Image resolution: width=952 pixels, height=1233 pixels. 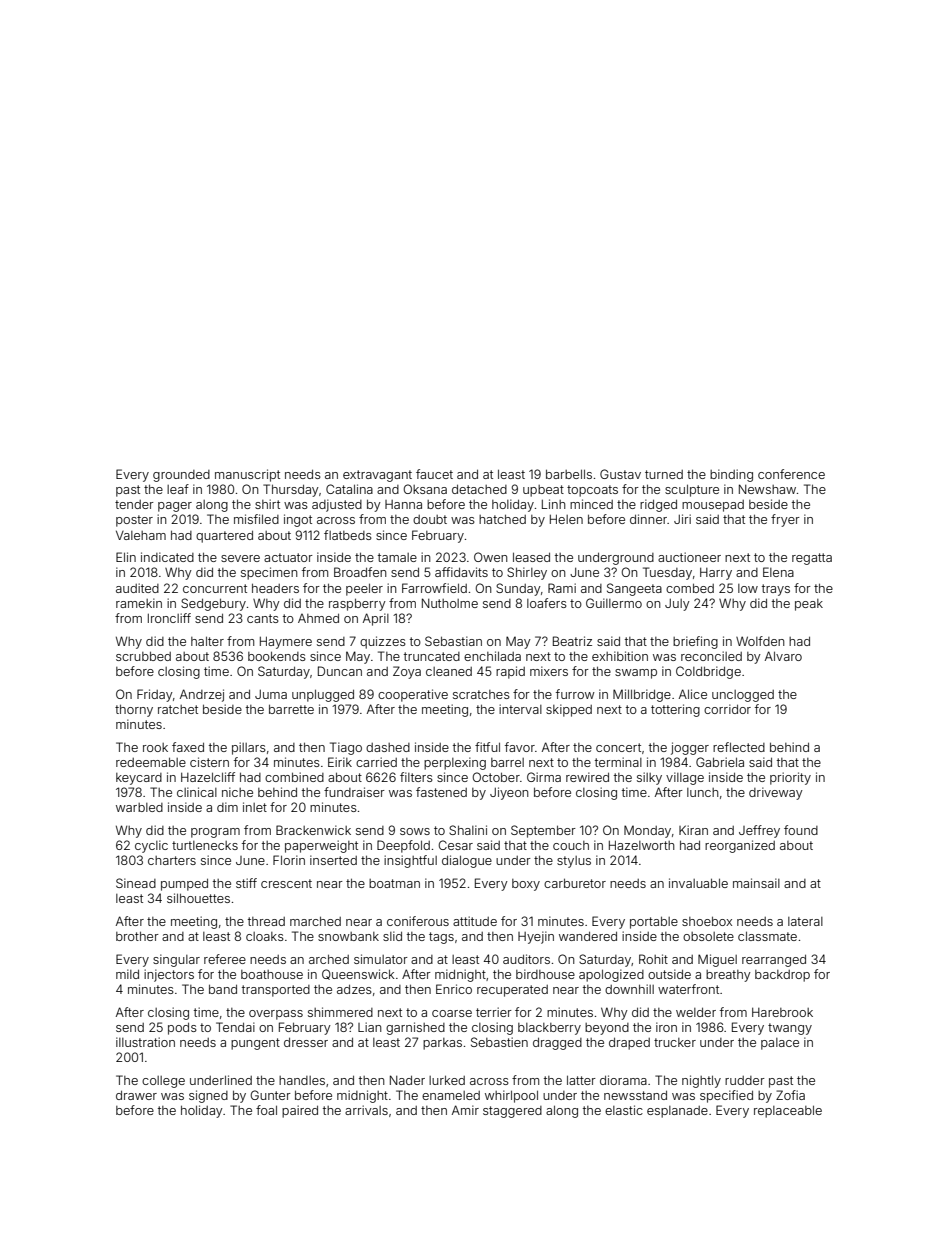 What do you see at coordinates (136, 883) in the page?
I see `Sinead` at bounding box center [136, 883].
